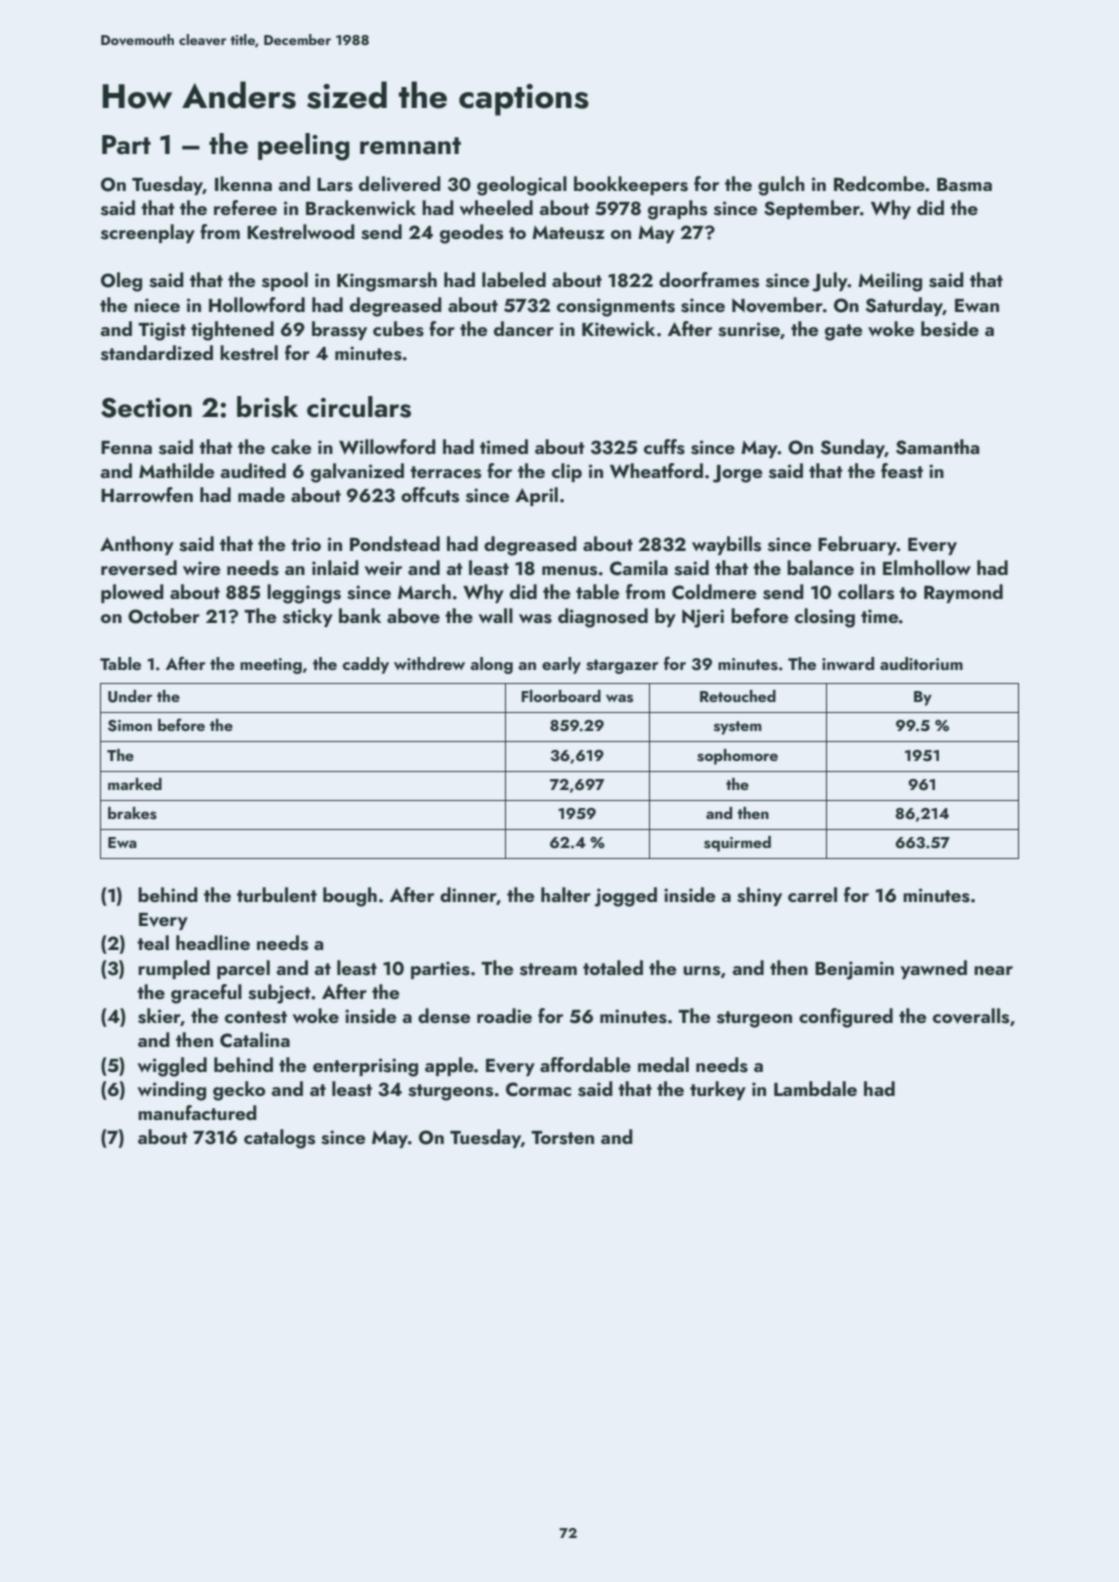 This document has width=1119, height=1582. Describe the element at coordinates (639, 568) in the document. I see `Camila` at that location.
